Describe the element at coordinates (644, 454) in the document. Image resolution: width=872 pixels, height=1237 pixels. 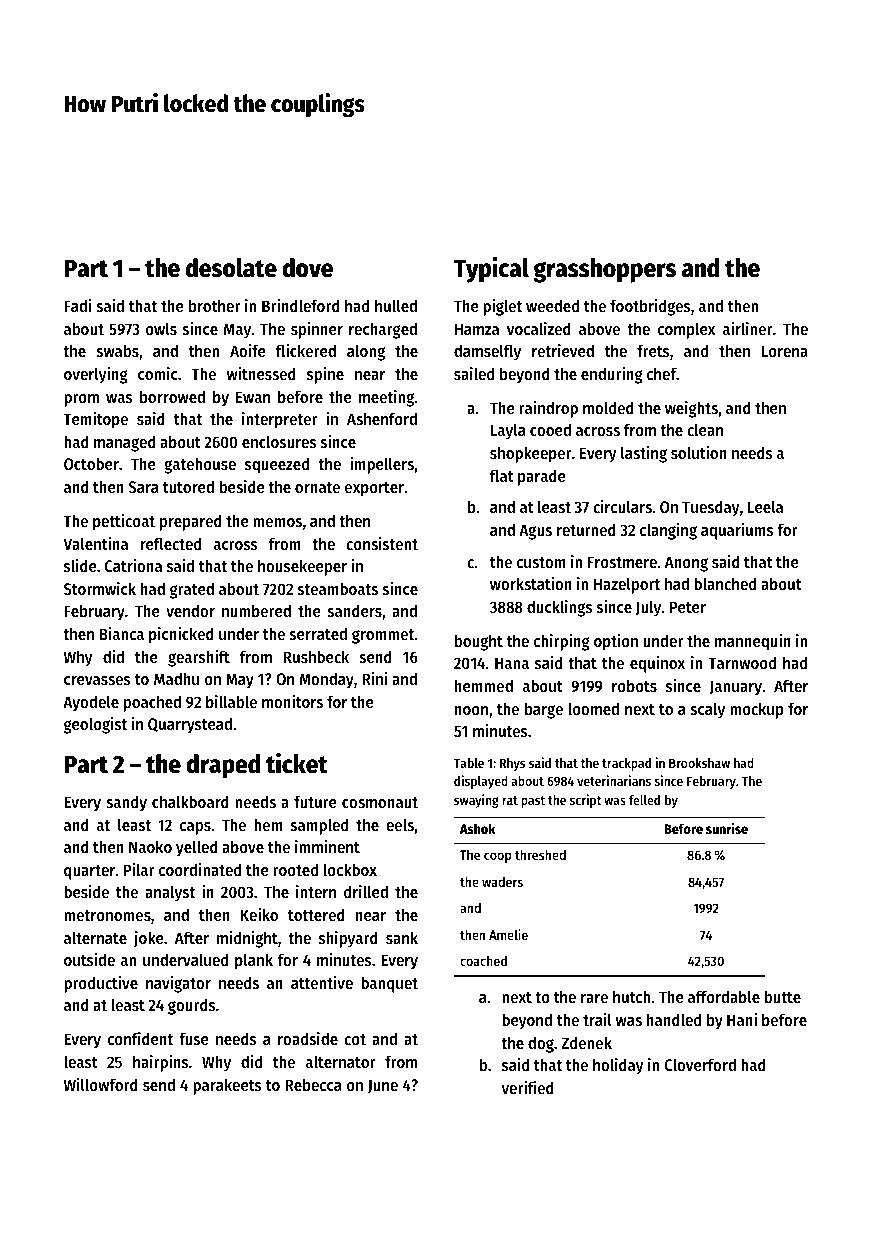
I see `lasting` at that location.
